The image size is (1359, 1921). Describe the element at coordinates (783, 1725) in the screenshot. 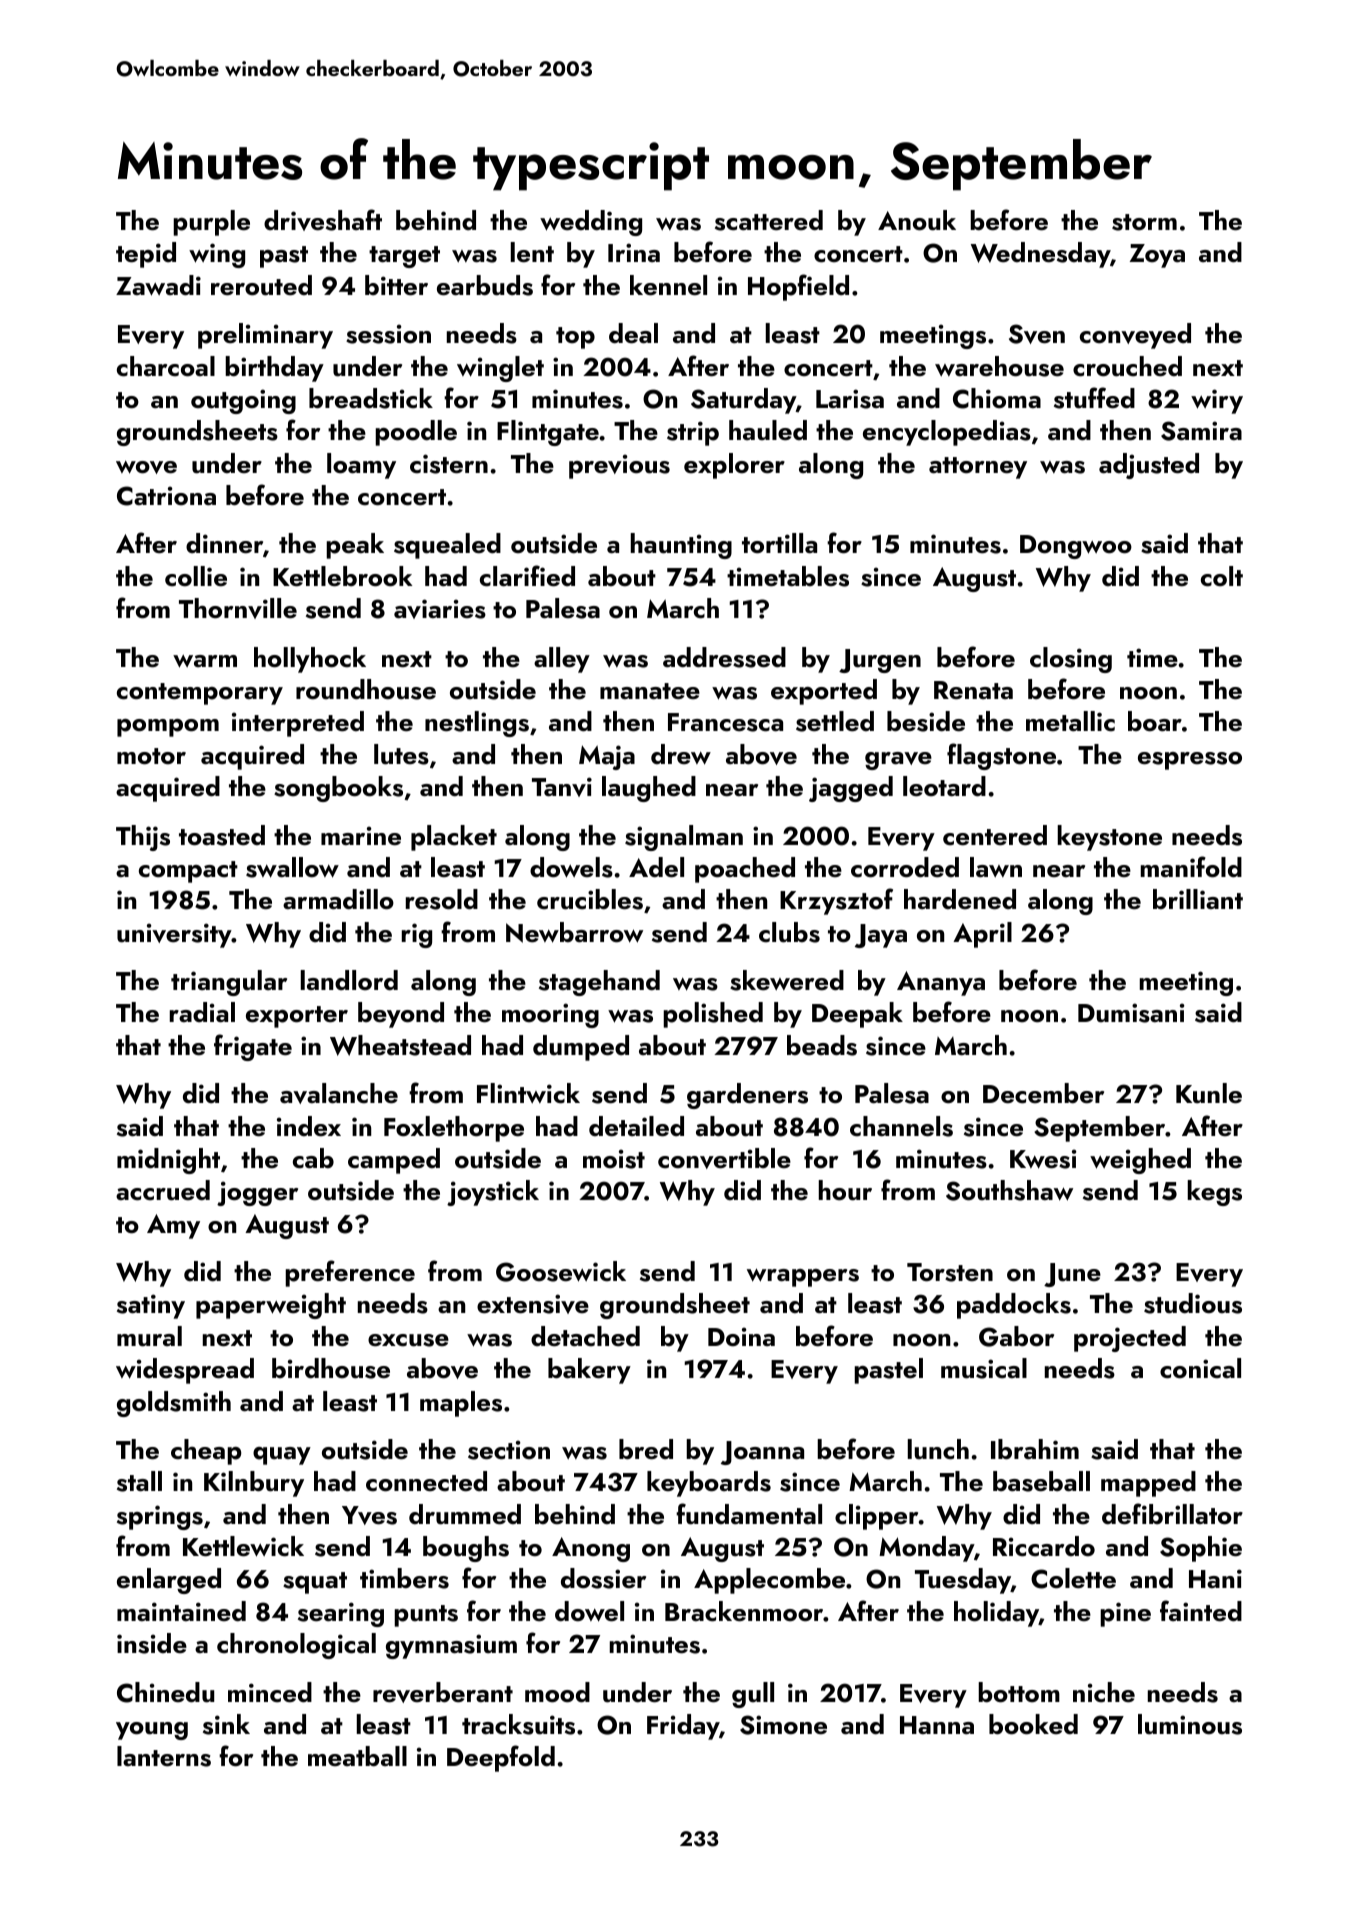

I see `Simone` at that location.
